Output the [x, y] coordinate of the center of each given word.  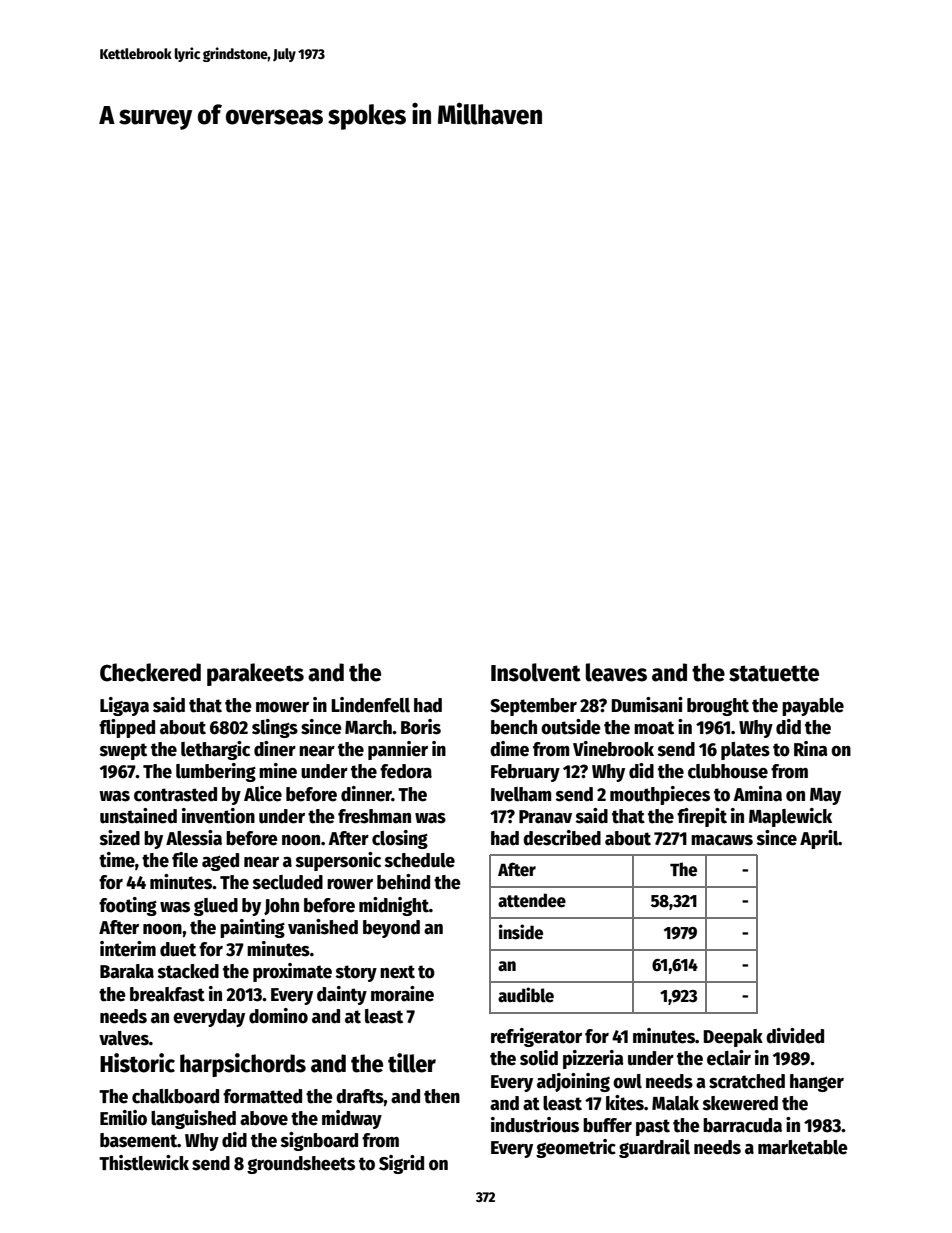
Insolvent [536, 672]
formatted [262, 1096]
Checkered [150, 672]
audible [526, 995]
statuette [774, 673]
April [819, 839]
